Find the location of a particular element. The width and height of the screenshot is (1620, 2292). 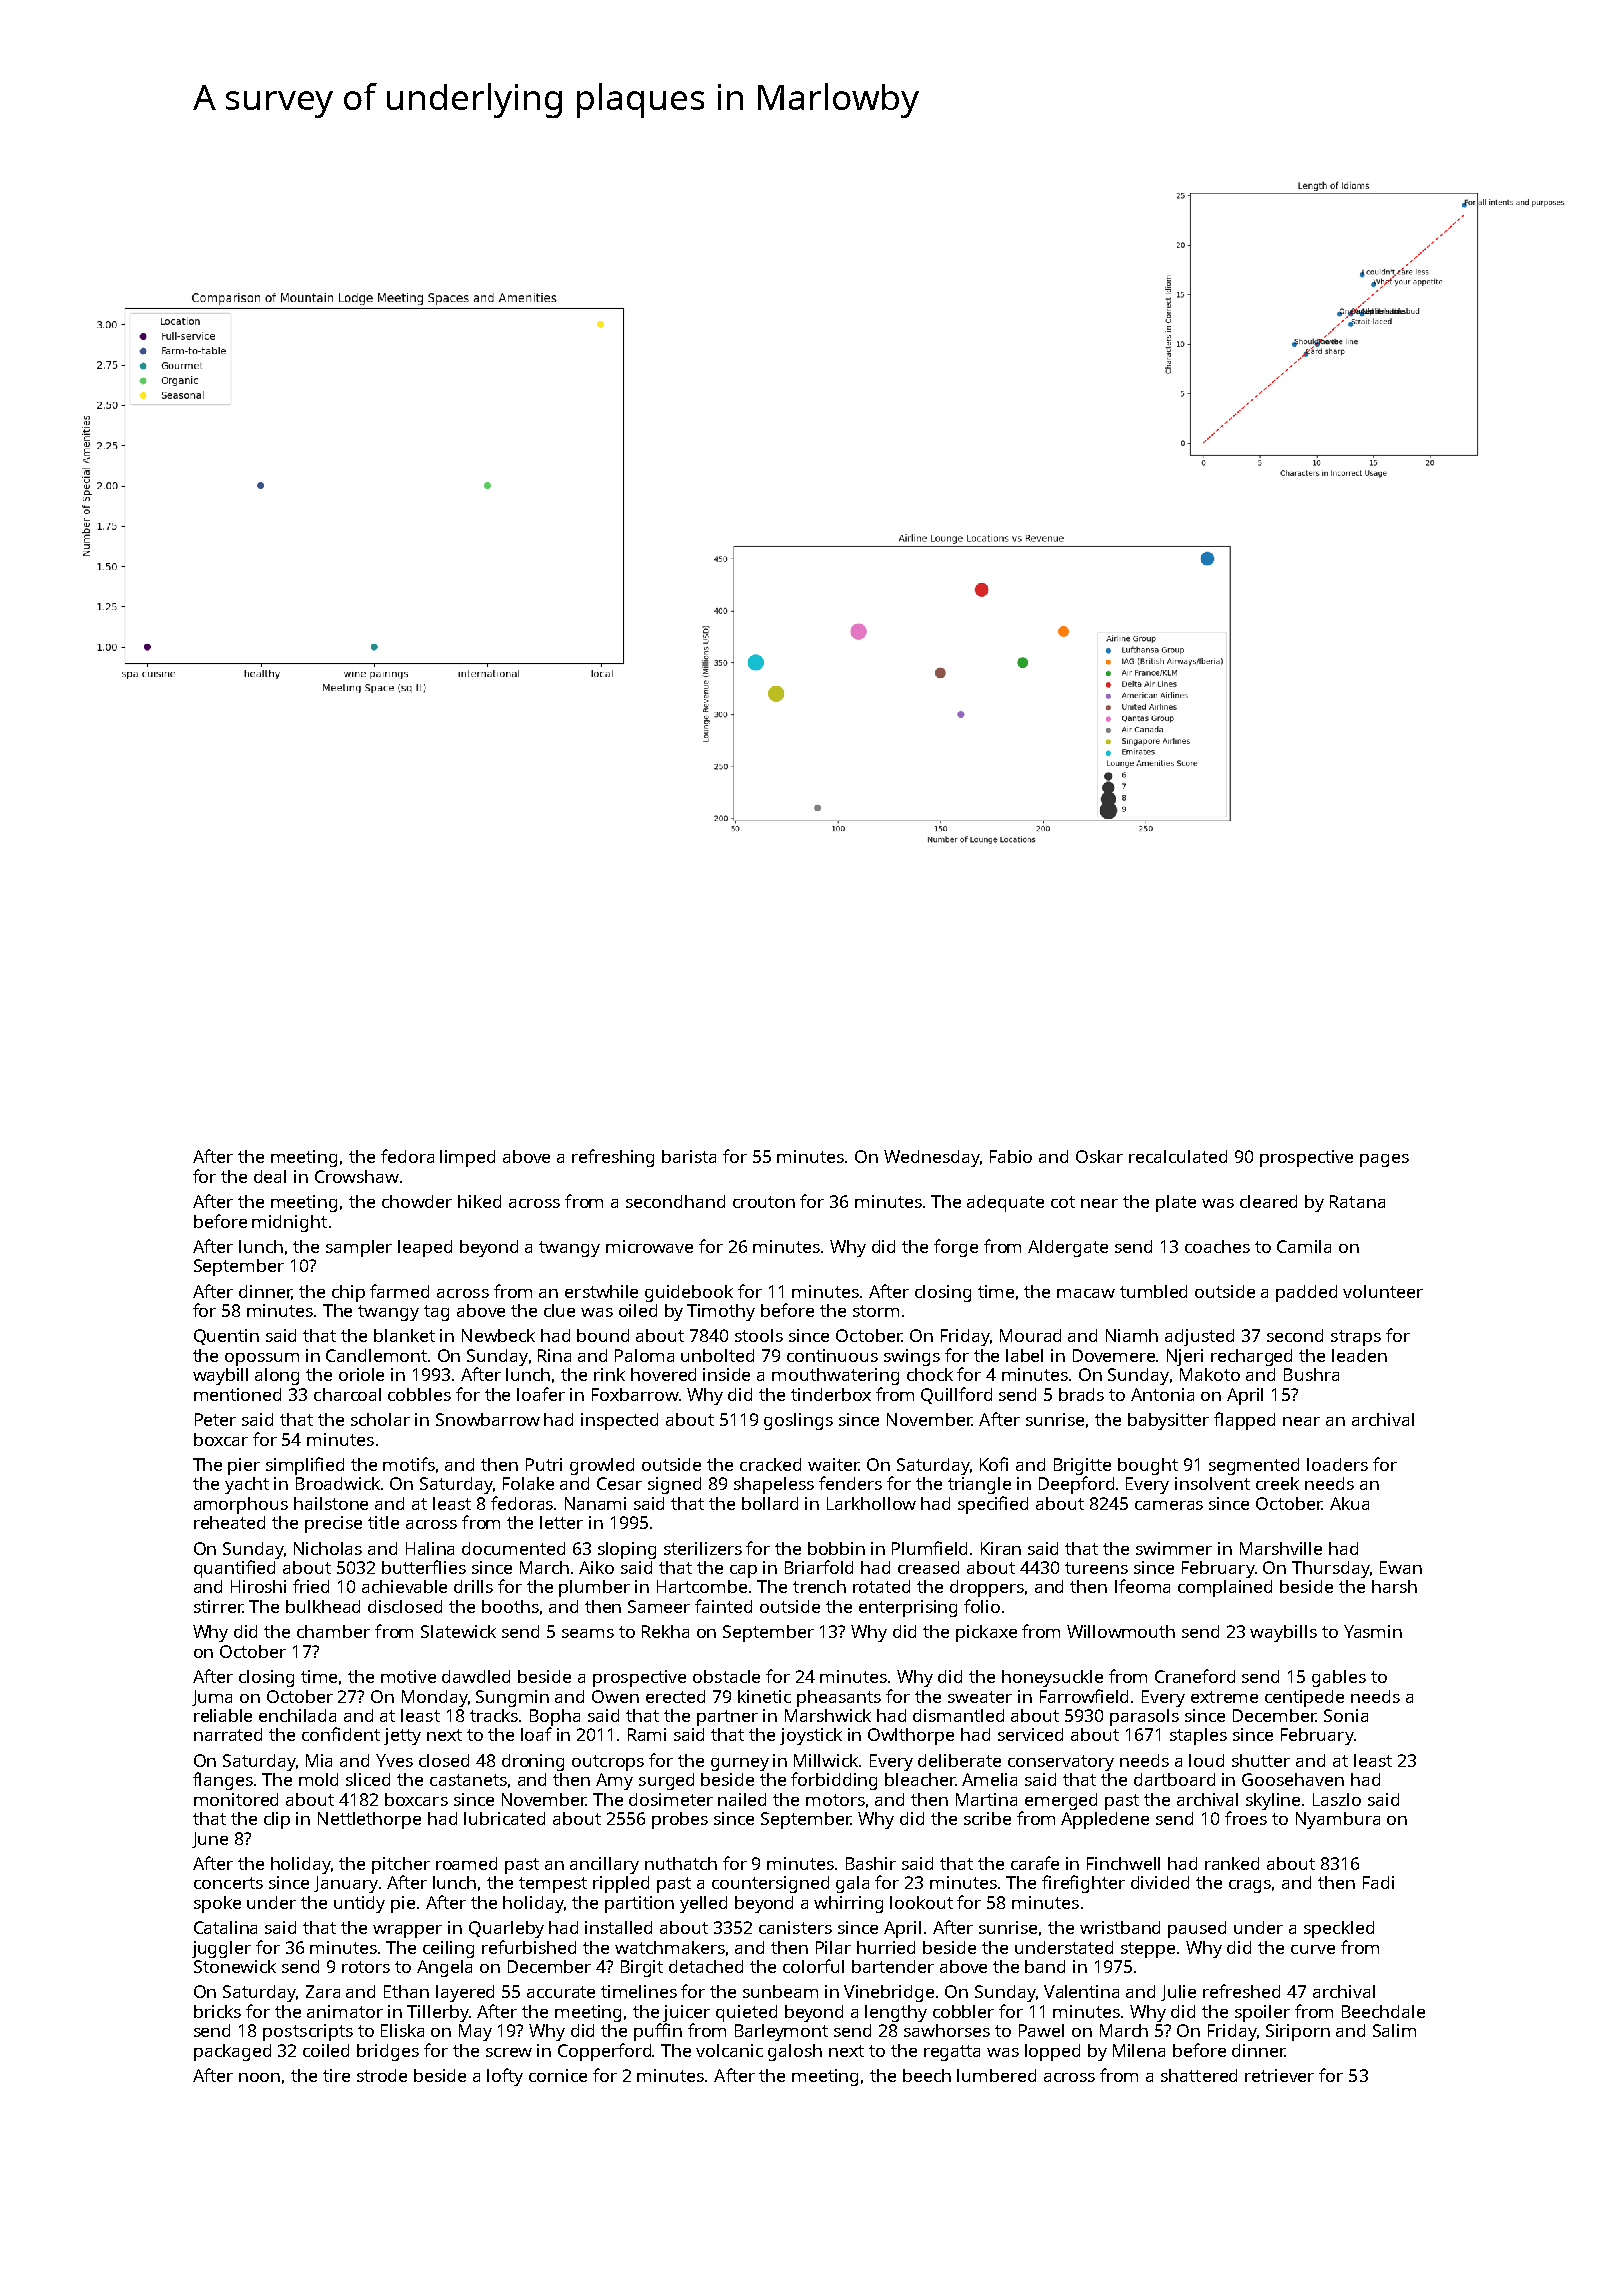

cobbler is located at coordinates (963, 2011).
